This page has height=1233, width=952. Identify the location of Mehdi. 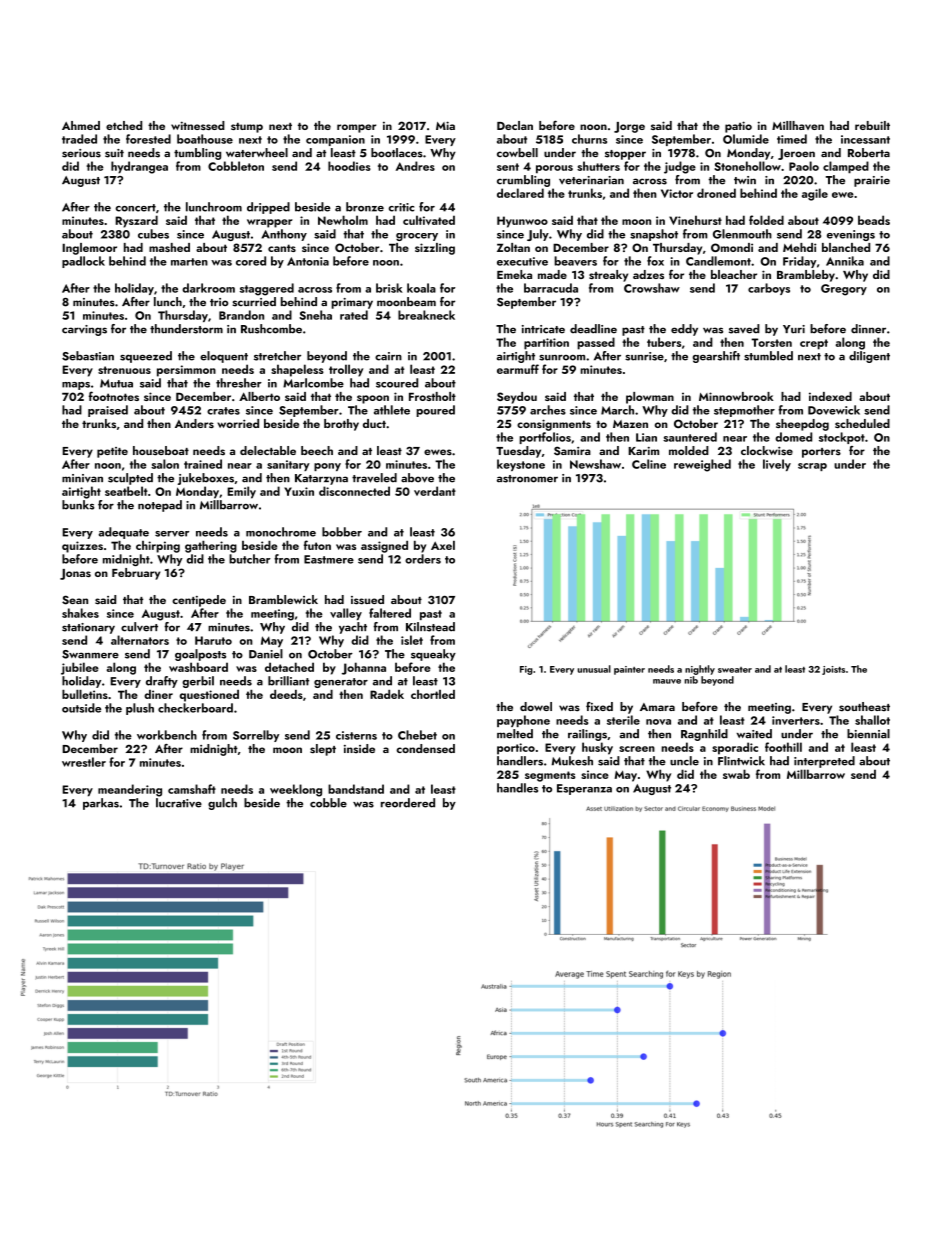
(799, 247).
